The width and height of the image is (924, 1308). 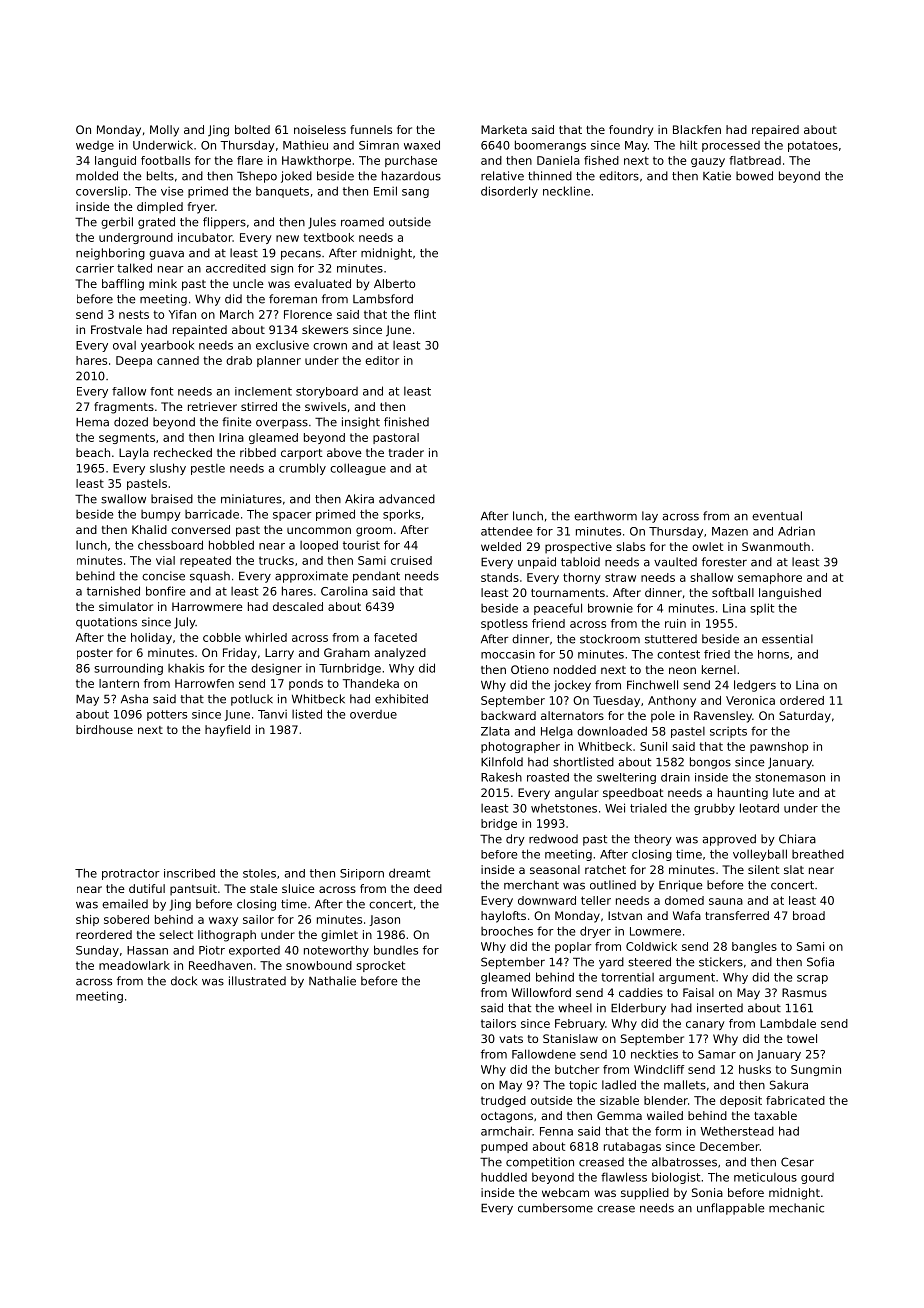 What do you see at coordinates (384, 920) in the image?
I see `Jason` at bounding box center [384, 920].
